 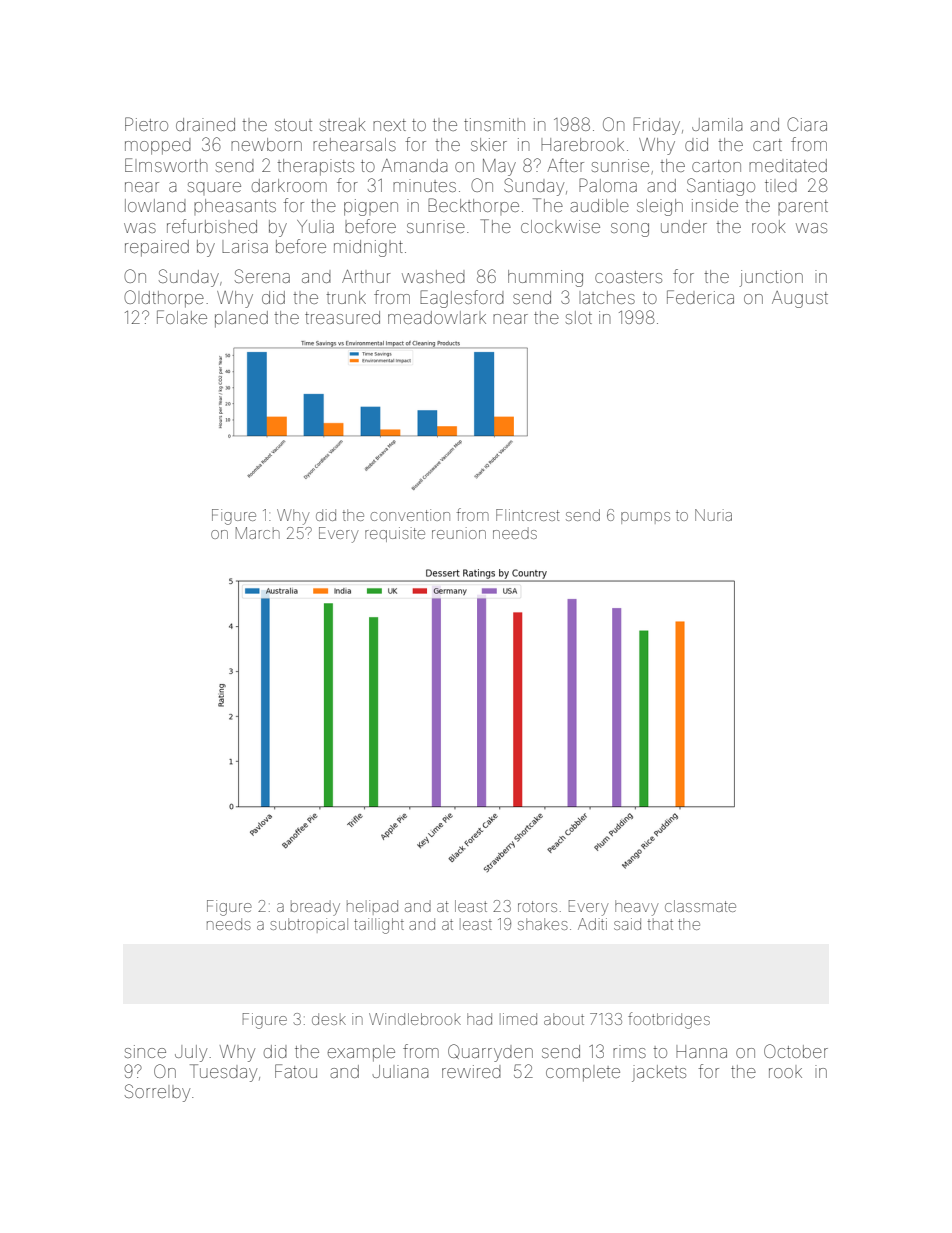 I want to click on requisite, so click(x=395, y=534).
